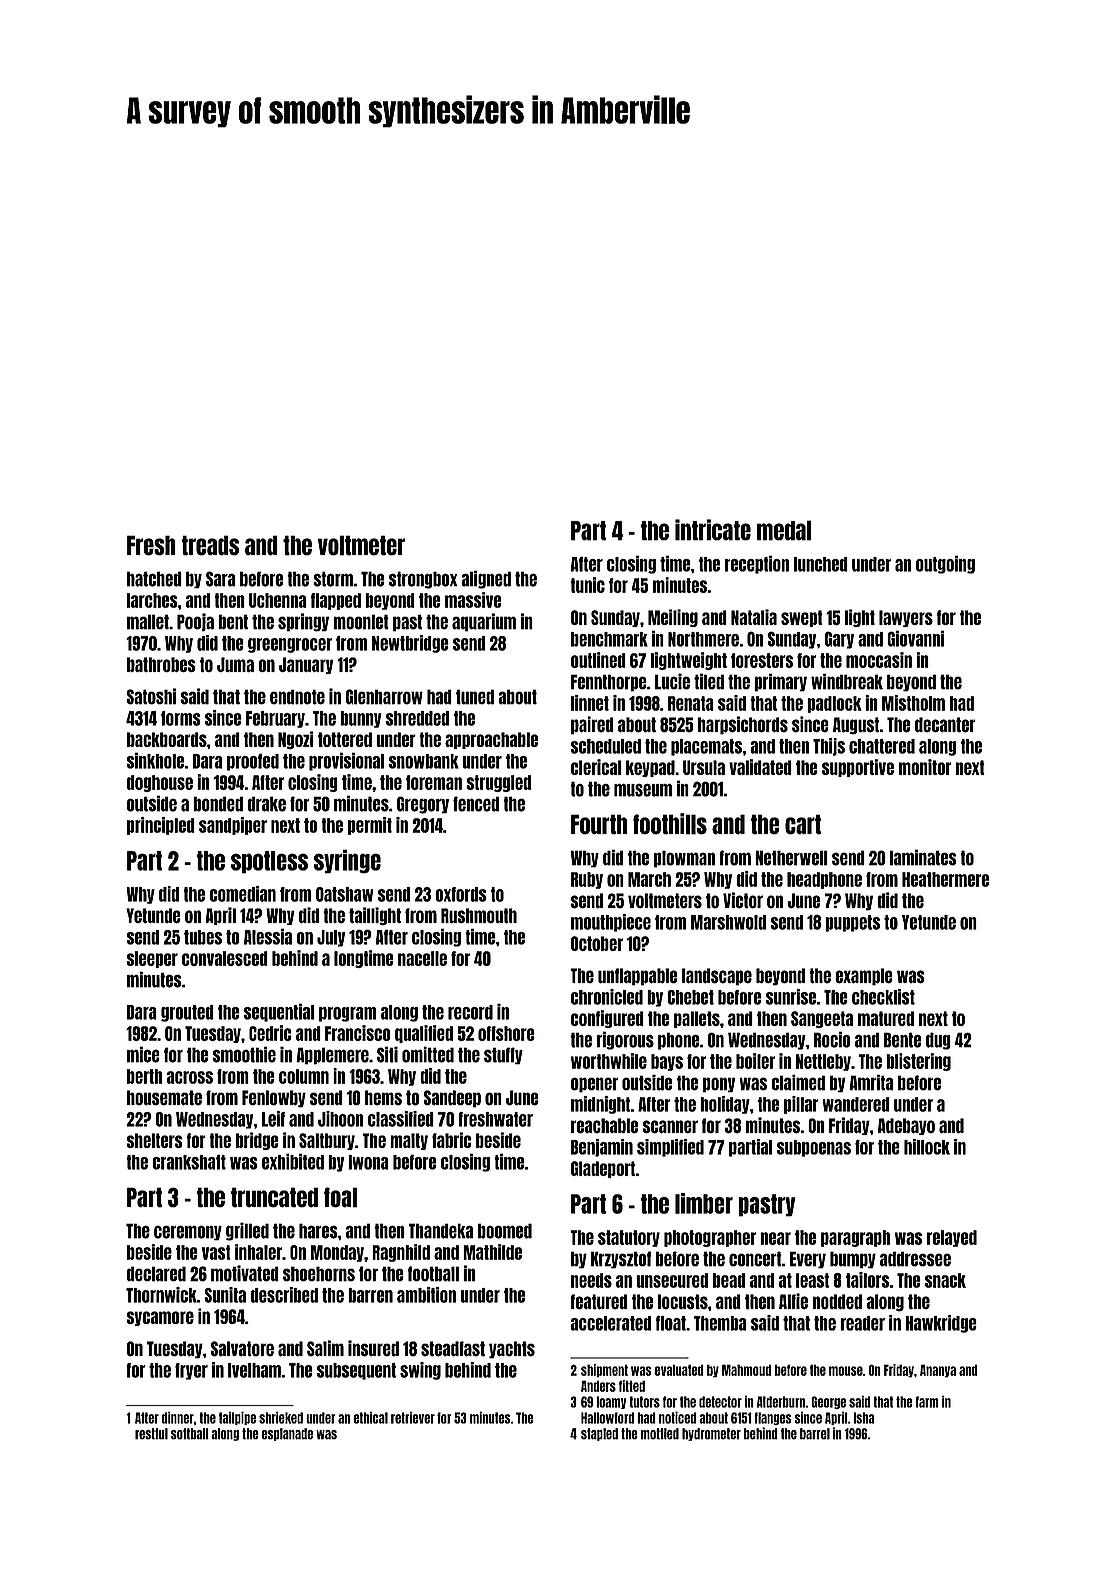 This image has height=1578, width=1116. What do you see at coordinates (190, 1434) in the image?
I see `softball` at bounding box center [190, 1434].
